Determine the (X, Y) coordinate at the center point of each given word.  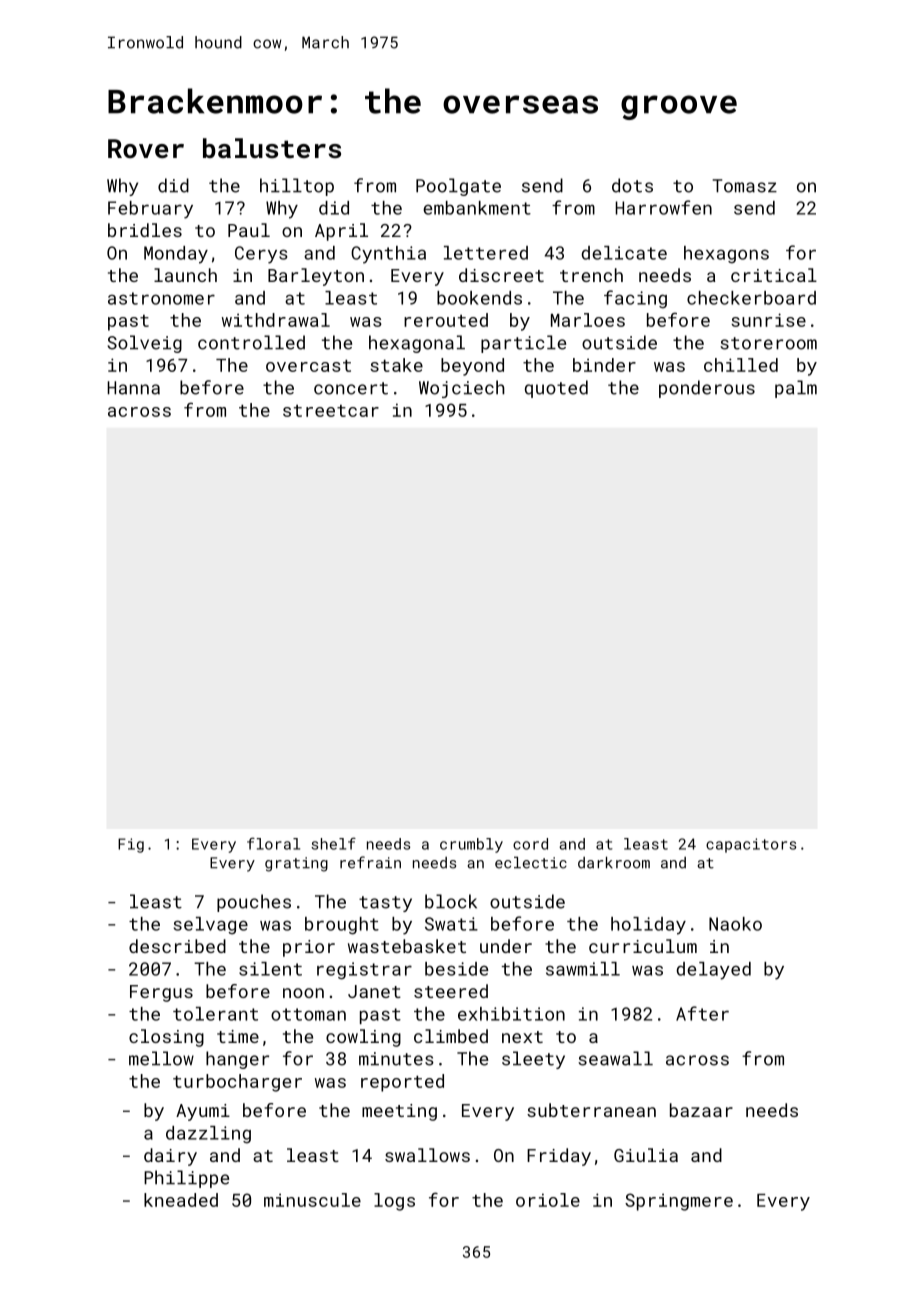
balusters (272, 148)
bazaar (701, 1110)
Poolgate (458, 187)
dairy (170, 1157)
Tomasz (745, 186)
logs (394, 1202)
